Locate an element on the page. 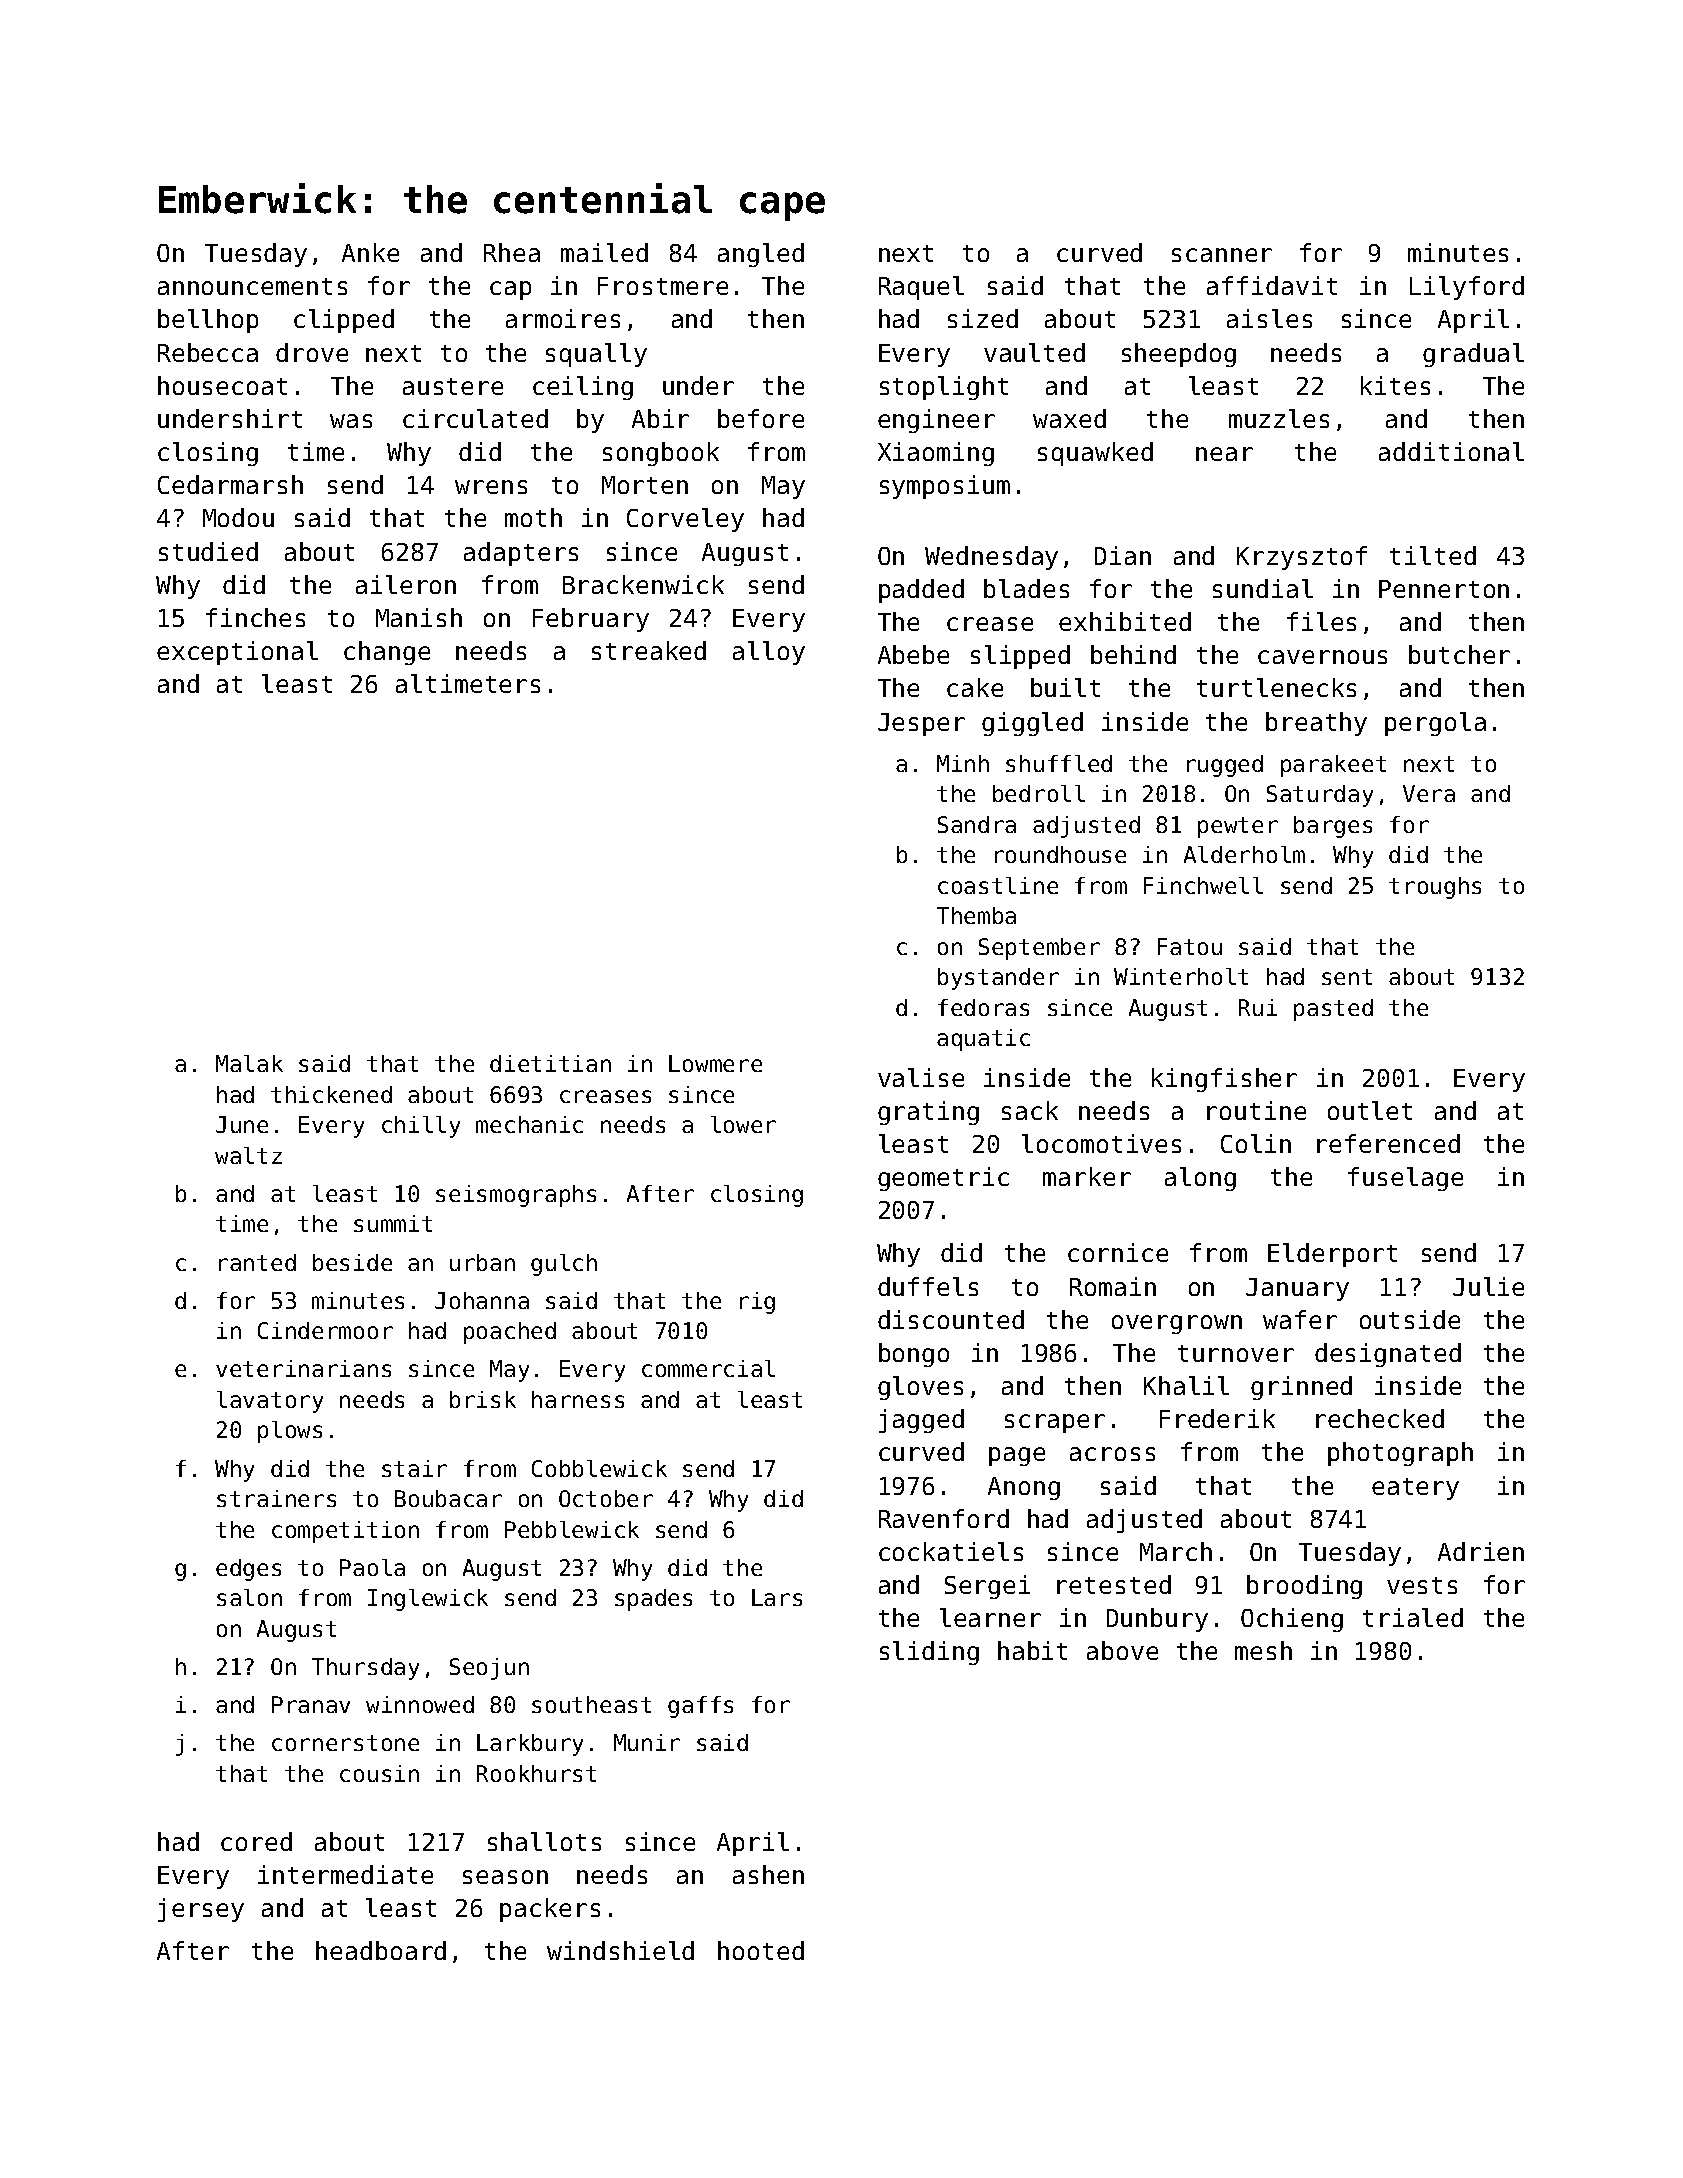 This page has height=2178, width=1683. trialed is located at coordinates (1413, 1617).
